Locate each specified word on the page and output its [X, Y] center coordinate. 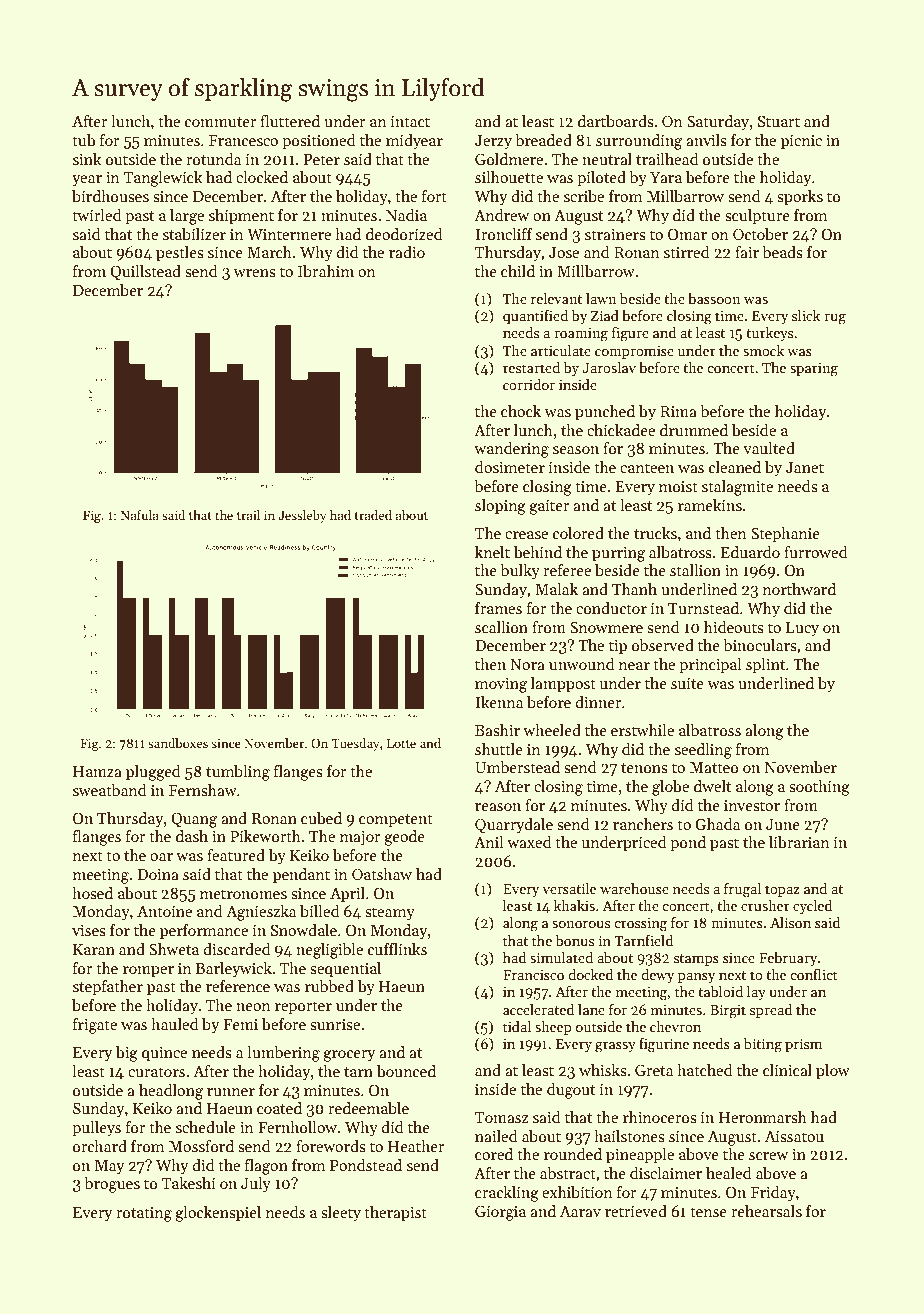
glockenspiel [218, 1214]
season [576, 450]
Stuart [779, 121]
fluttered [290, 121]
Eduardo [750, 552]
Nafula [140, 515]
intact [410, 121]
